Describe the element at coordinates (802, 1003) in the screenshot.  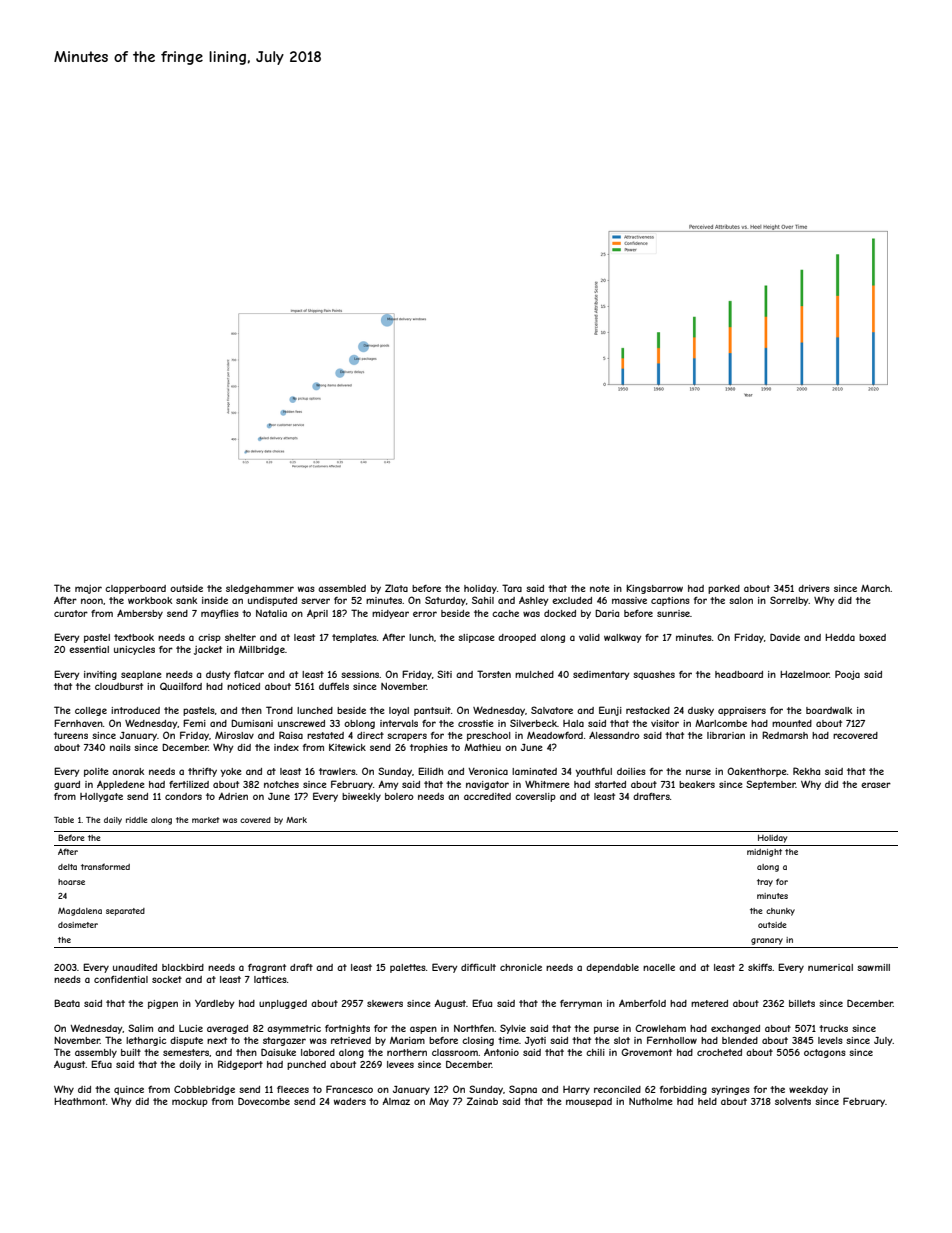
I see `billets` at that location.
